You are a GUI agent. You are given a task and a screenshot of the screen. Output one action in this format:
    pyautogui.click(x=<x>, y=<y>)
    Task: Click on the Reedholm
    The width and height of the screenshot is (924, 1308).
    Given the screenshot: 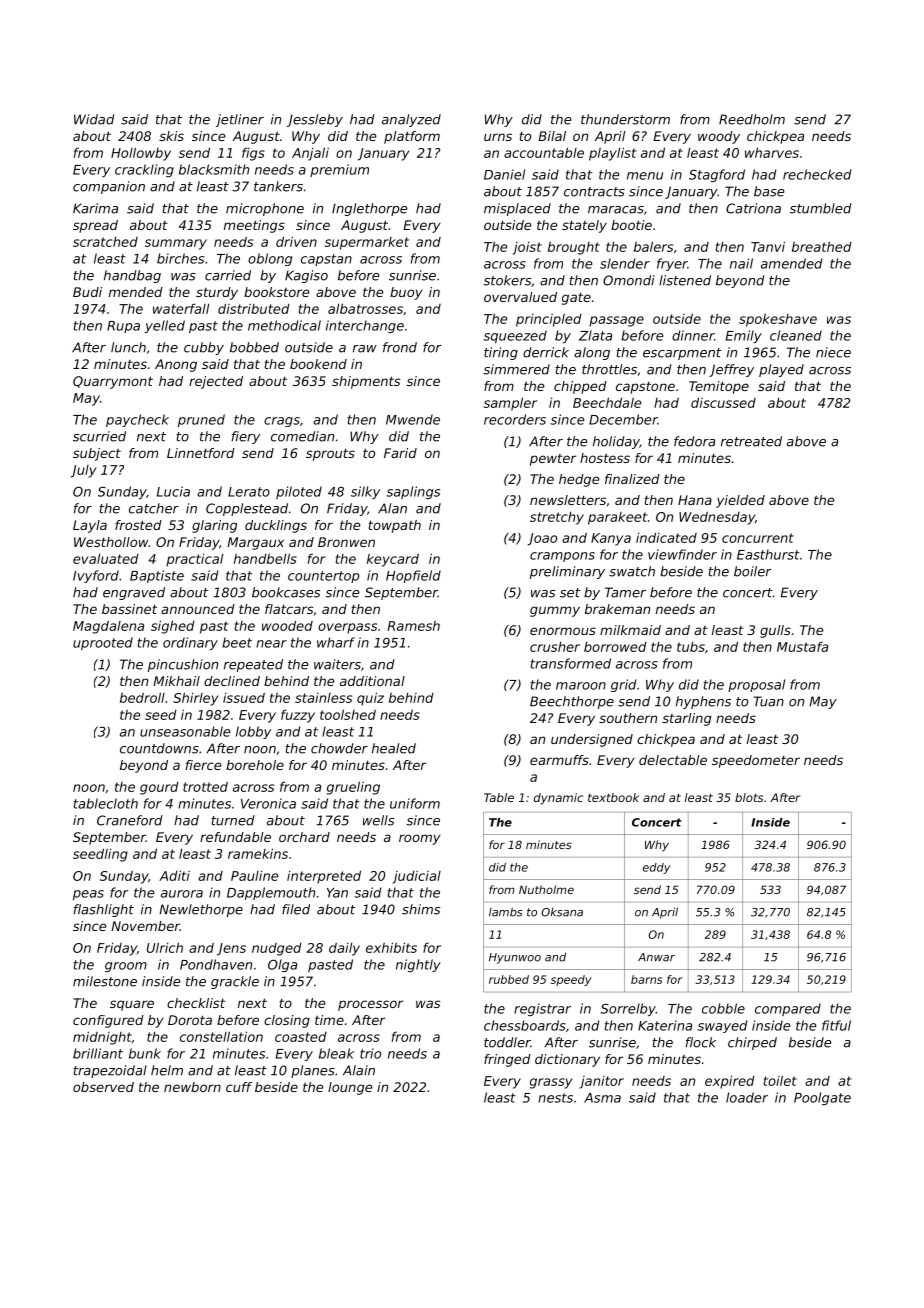 What is the action you would take?
    pyautogui.click(x=752, y=119)
